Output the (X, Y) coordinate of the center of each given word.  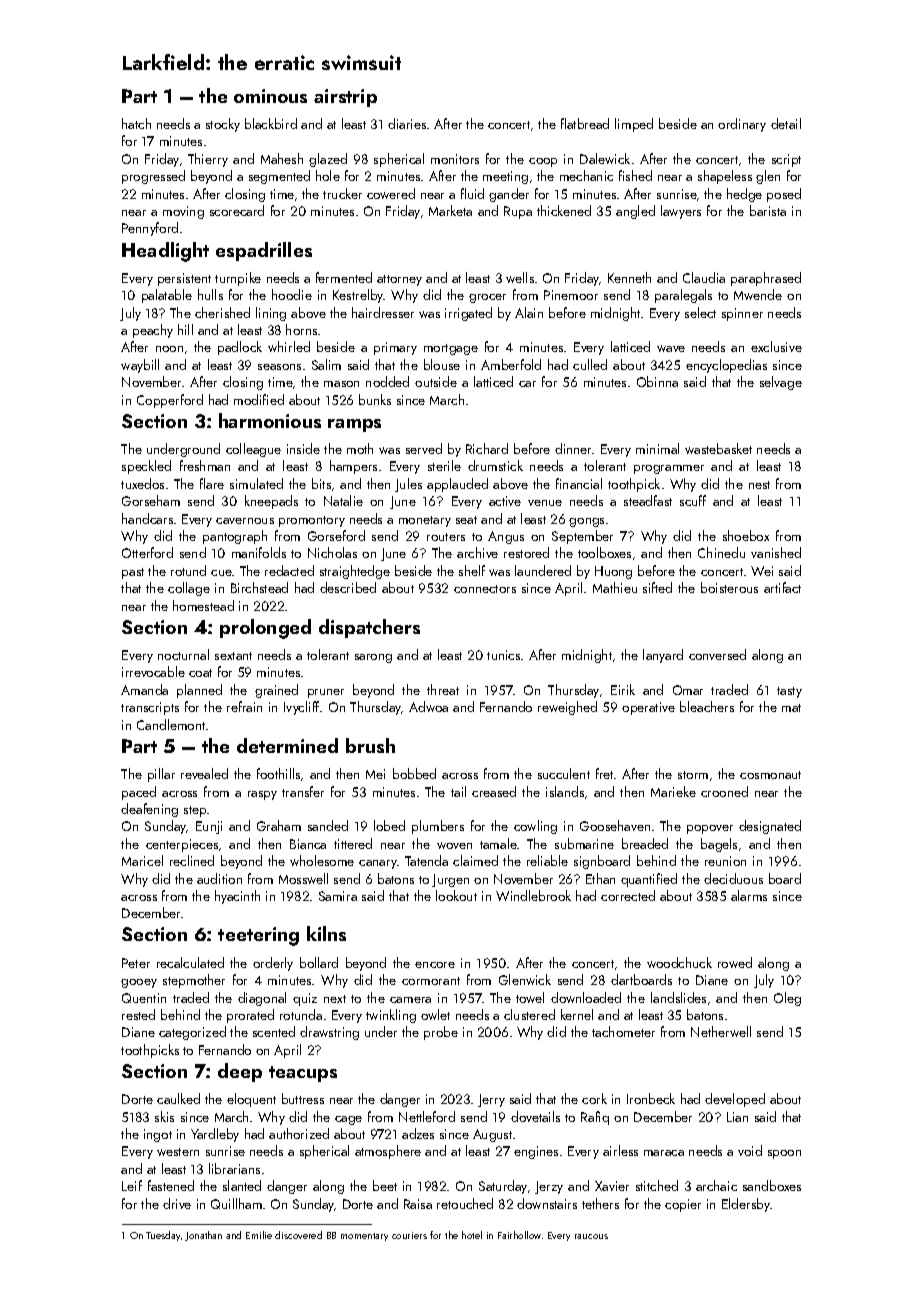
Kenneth (629, 277)
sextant (233, 656)
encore (435, 965)
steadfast (648, 500)
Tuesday (163, 1236)
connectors (485, 589)
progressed (153, 177)
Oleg (787, 999)
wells (520, 277)
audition (219, 878)
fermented (344, 277)
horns (301, 329)
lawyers (681, 212)
